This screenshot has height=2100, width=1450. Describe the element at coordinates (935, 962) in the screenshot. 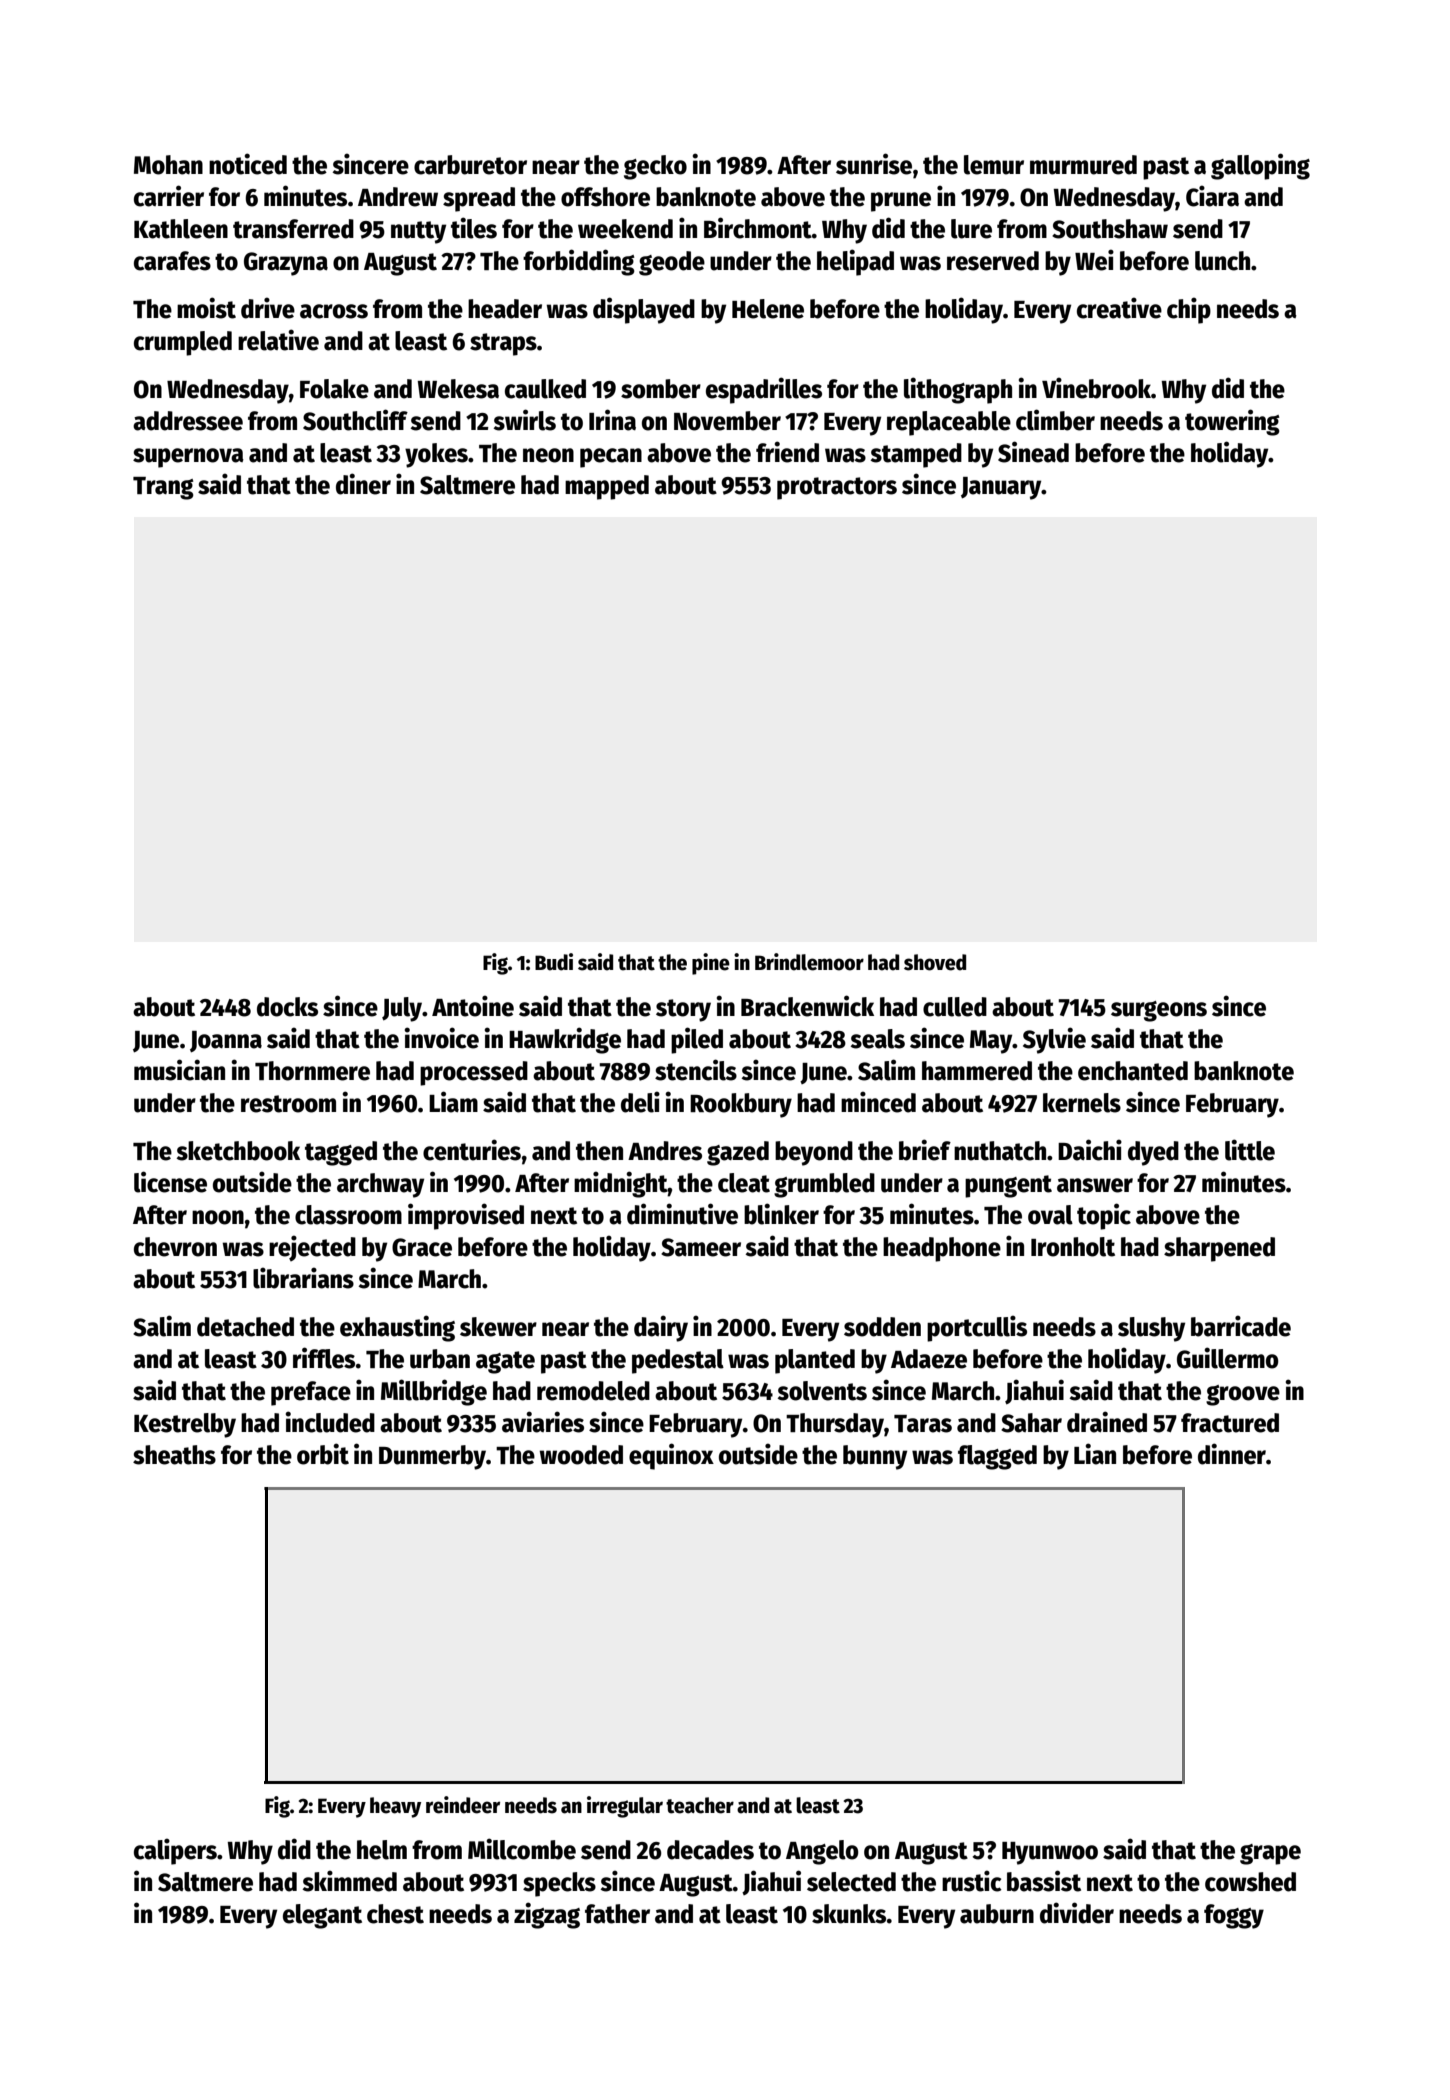

I see `shoved` at that location.
